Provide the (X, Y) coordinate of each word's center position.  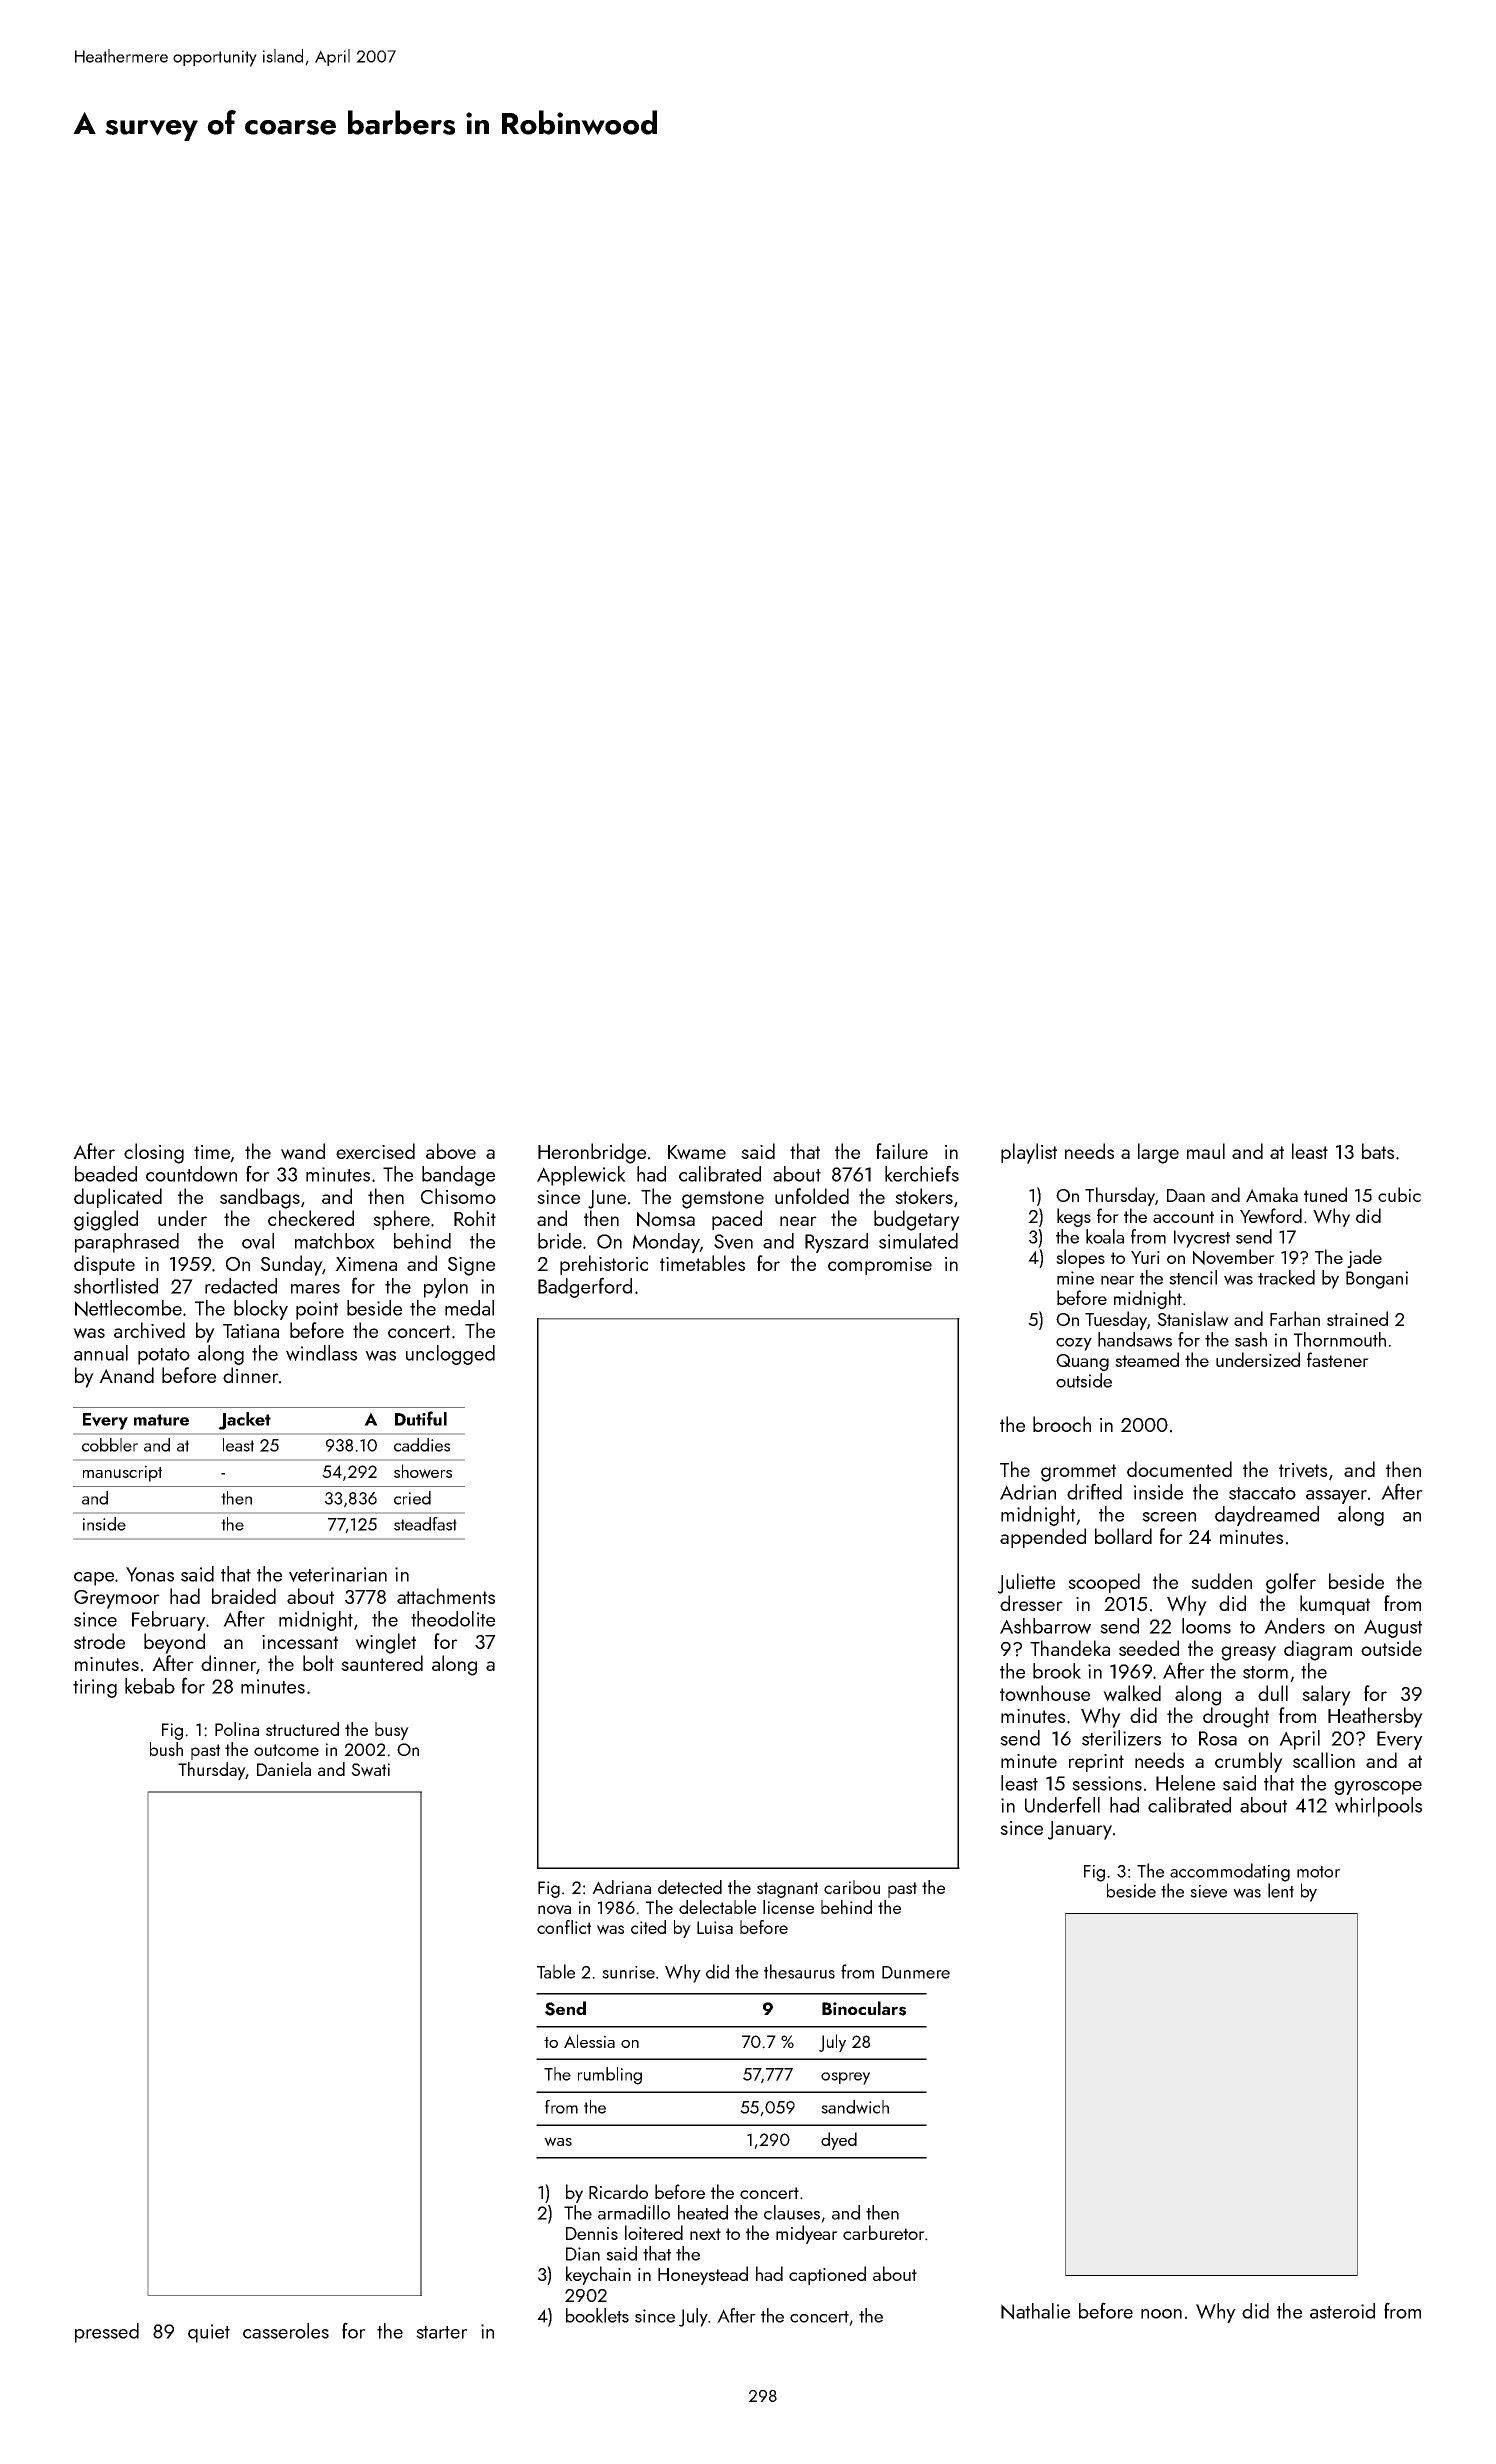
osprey (845, 2078)
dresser (1031, 1603)
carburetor (884, 2232)
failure (902, 1151)
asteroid (1342, 2311)
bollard (1123, 1536)
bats (1378, 1151)
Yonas (150, 1574)
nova (554, 1910)
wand (303, 1151)
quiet (209, 2333)
